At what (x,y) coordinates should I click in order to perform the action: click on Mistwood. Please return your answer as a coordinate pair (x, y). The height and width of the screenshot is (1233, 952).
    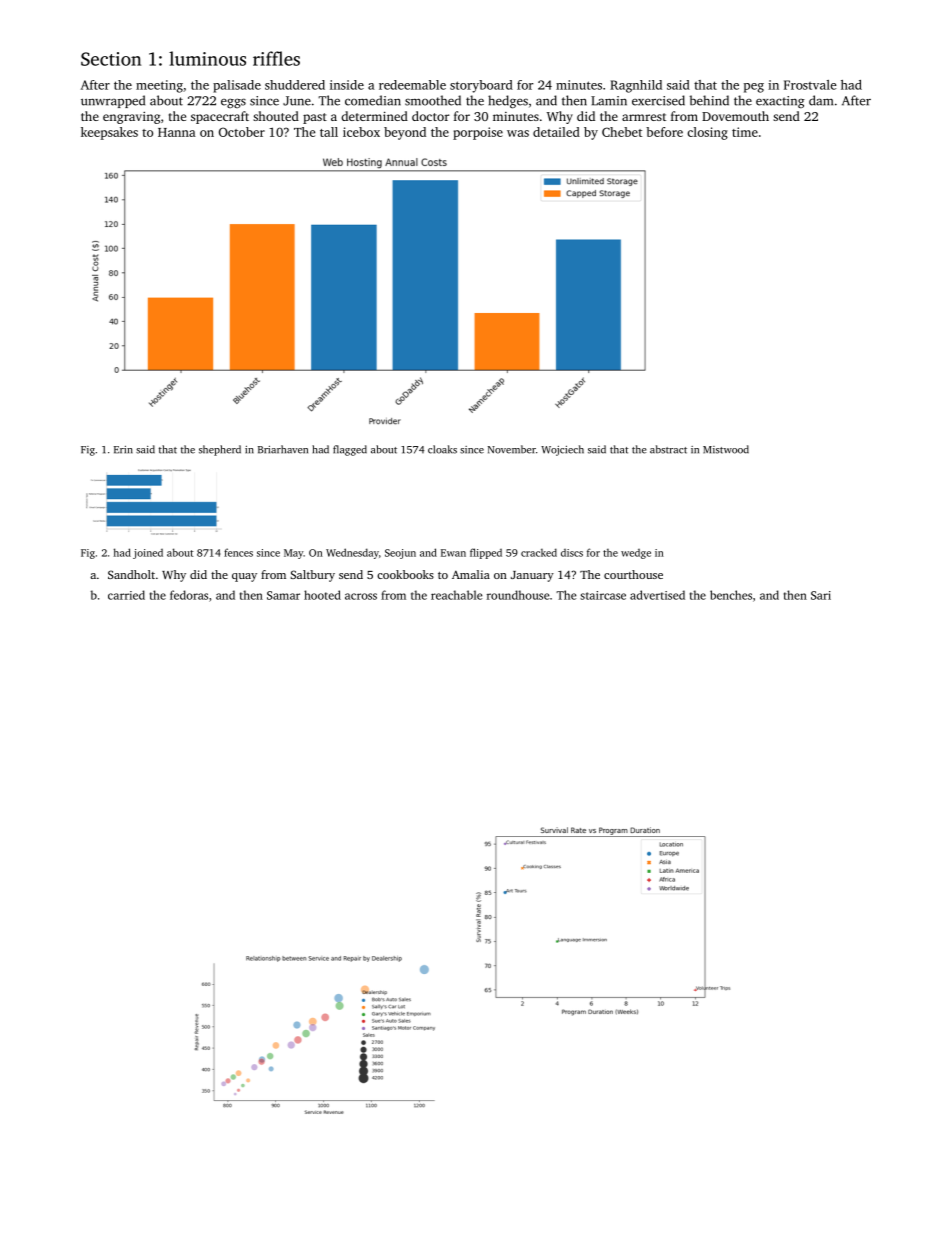
    Looking at the image, I should click on (726, 449).
